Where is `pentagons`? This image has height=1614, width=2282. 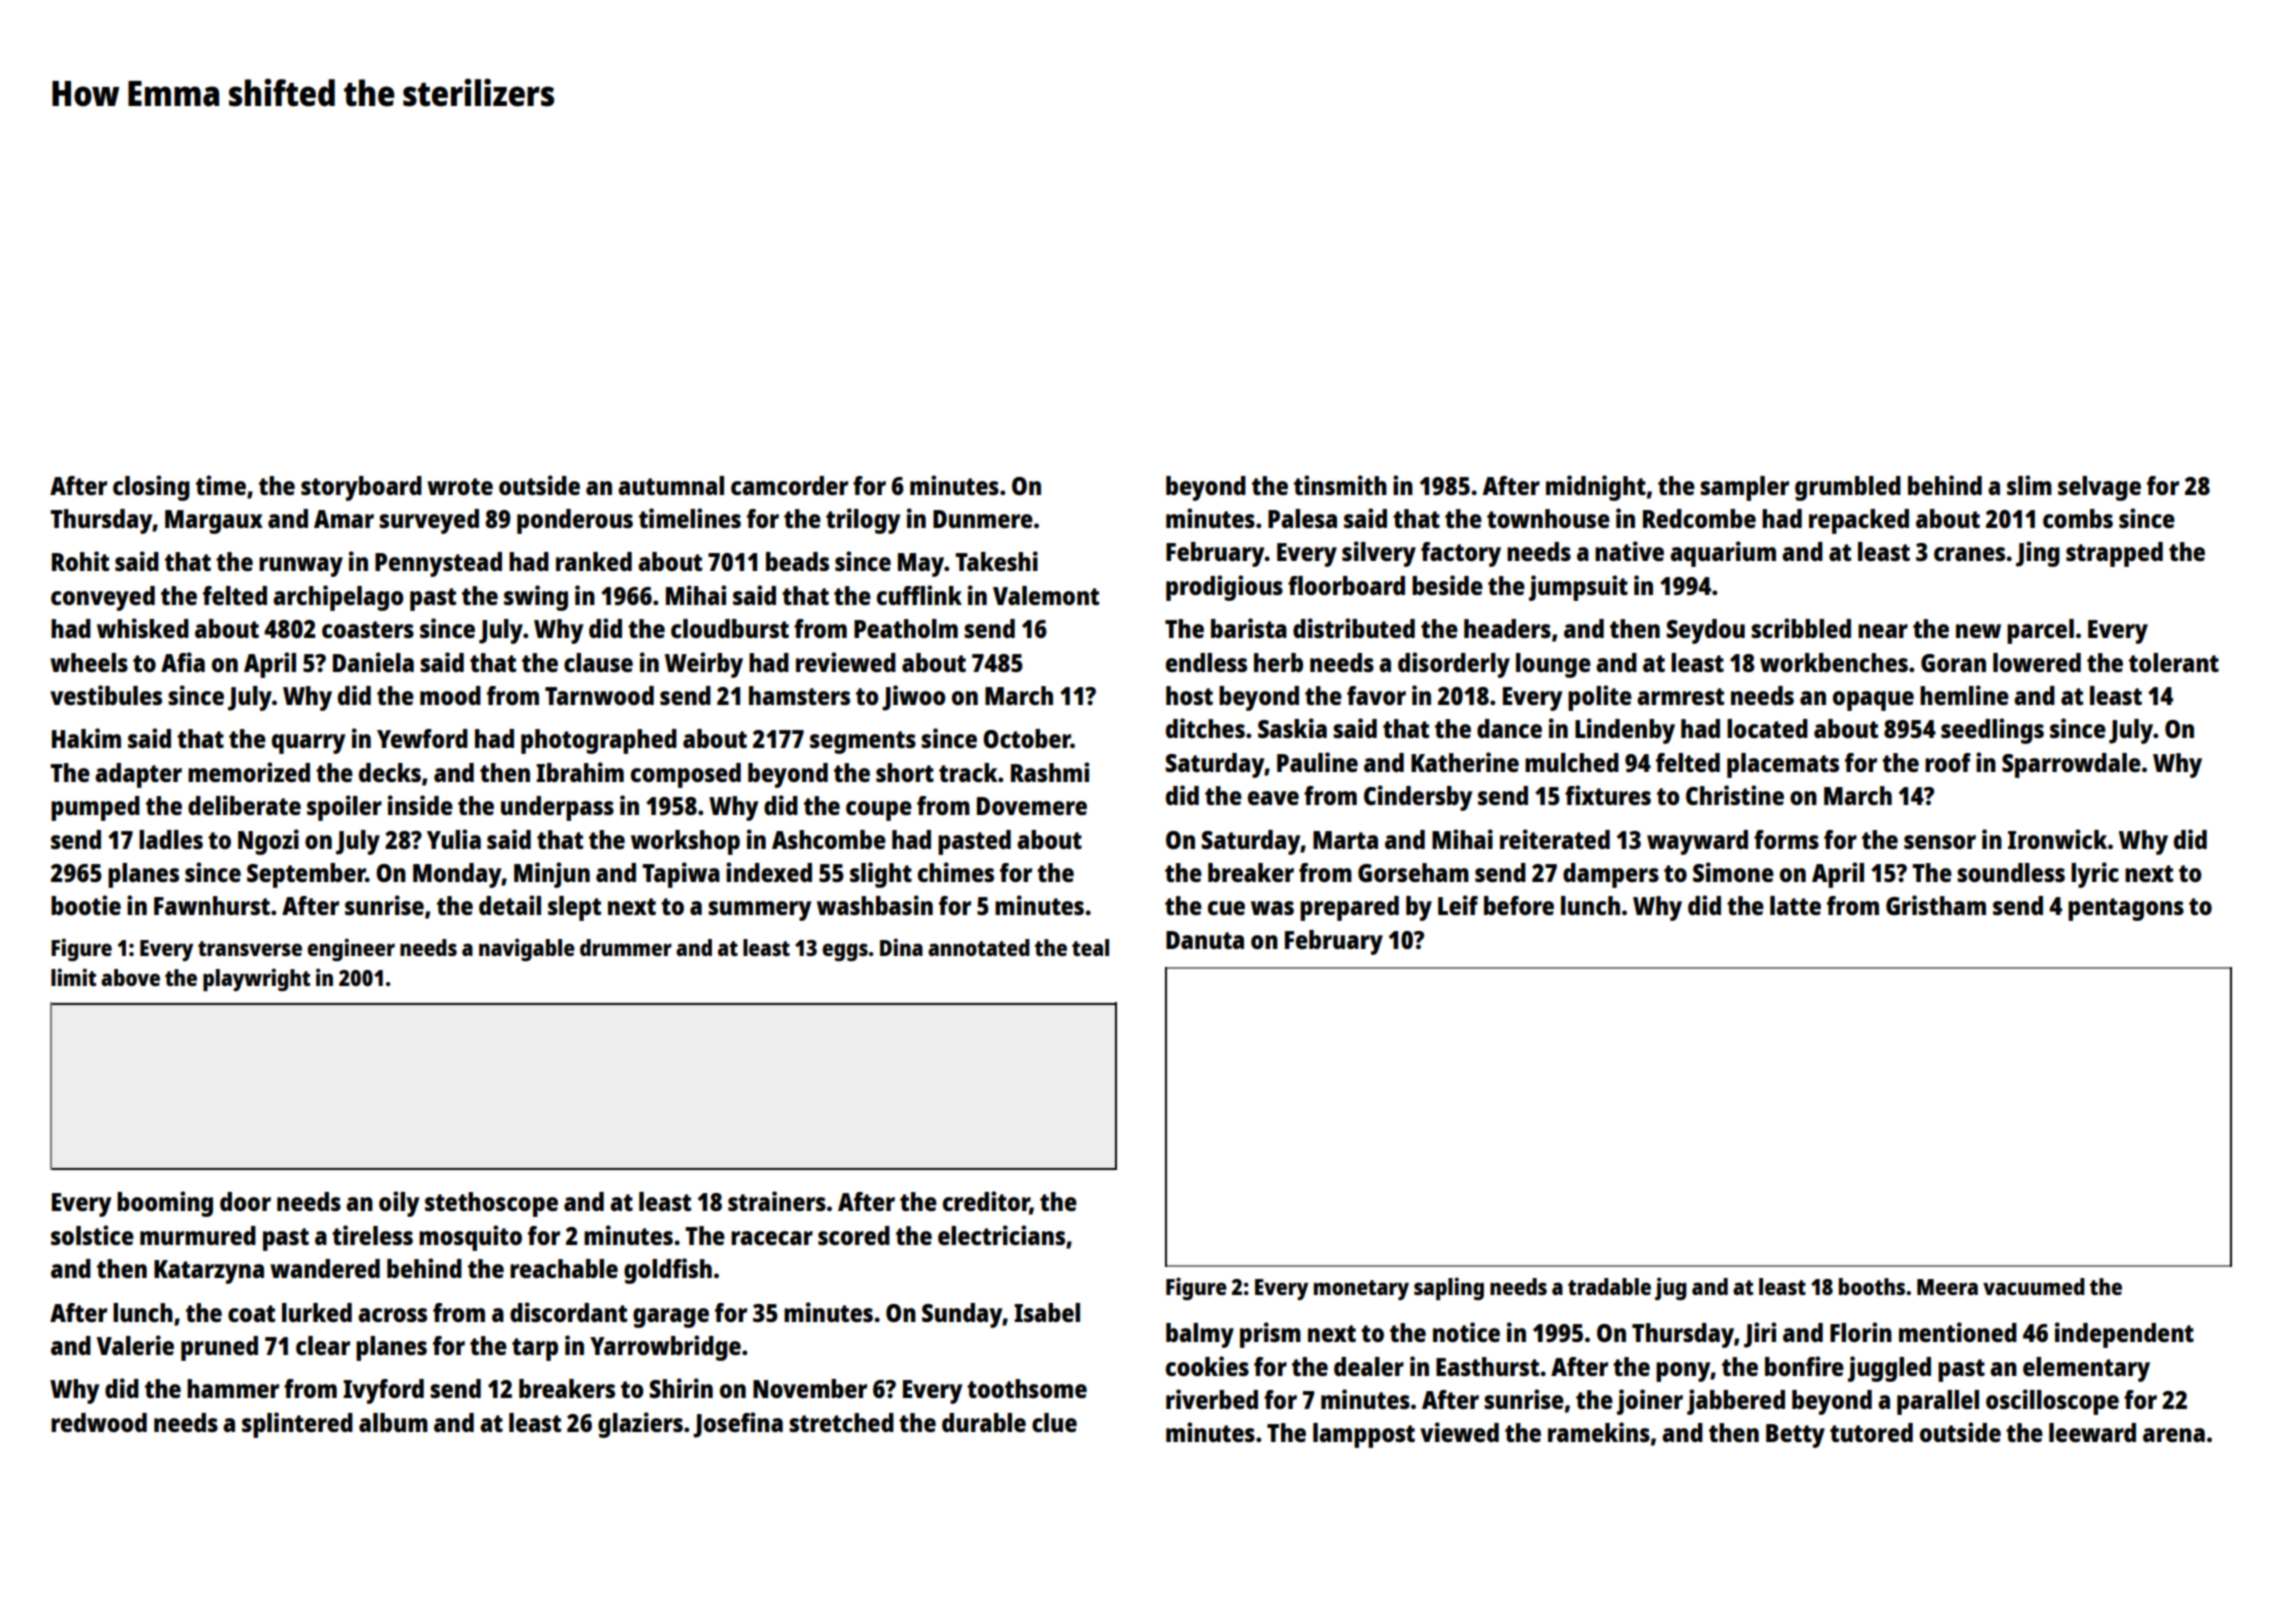
pentagons is located at coordinates (2126, 909).
